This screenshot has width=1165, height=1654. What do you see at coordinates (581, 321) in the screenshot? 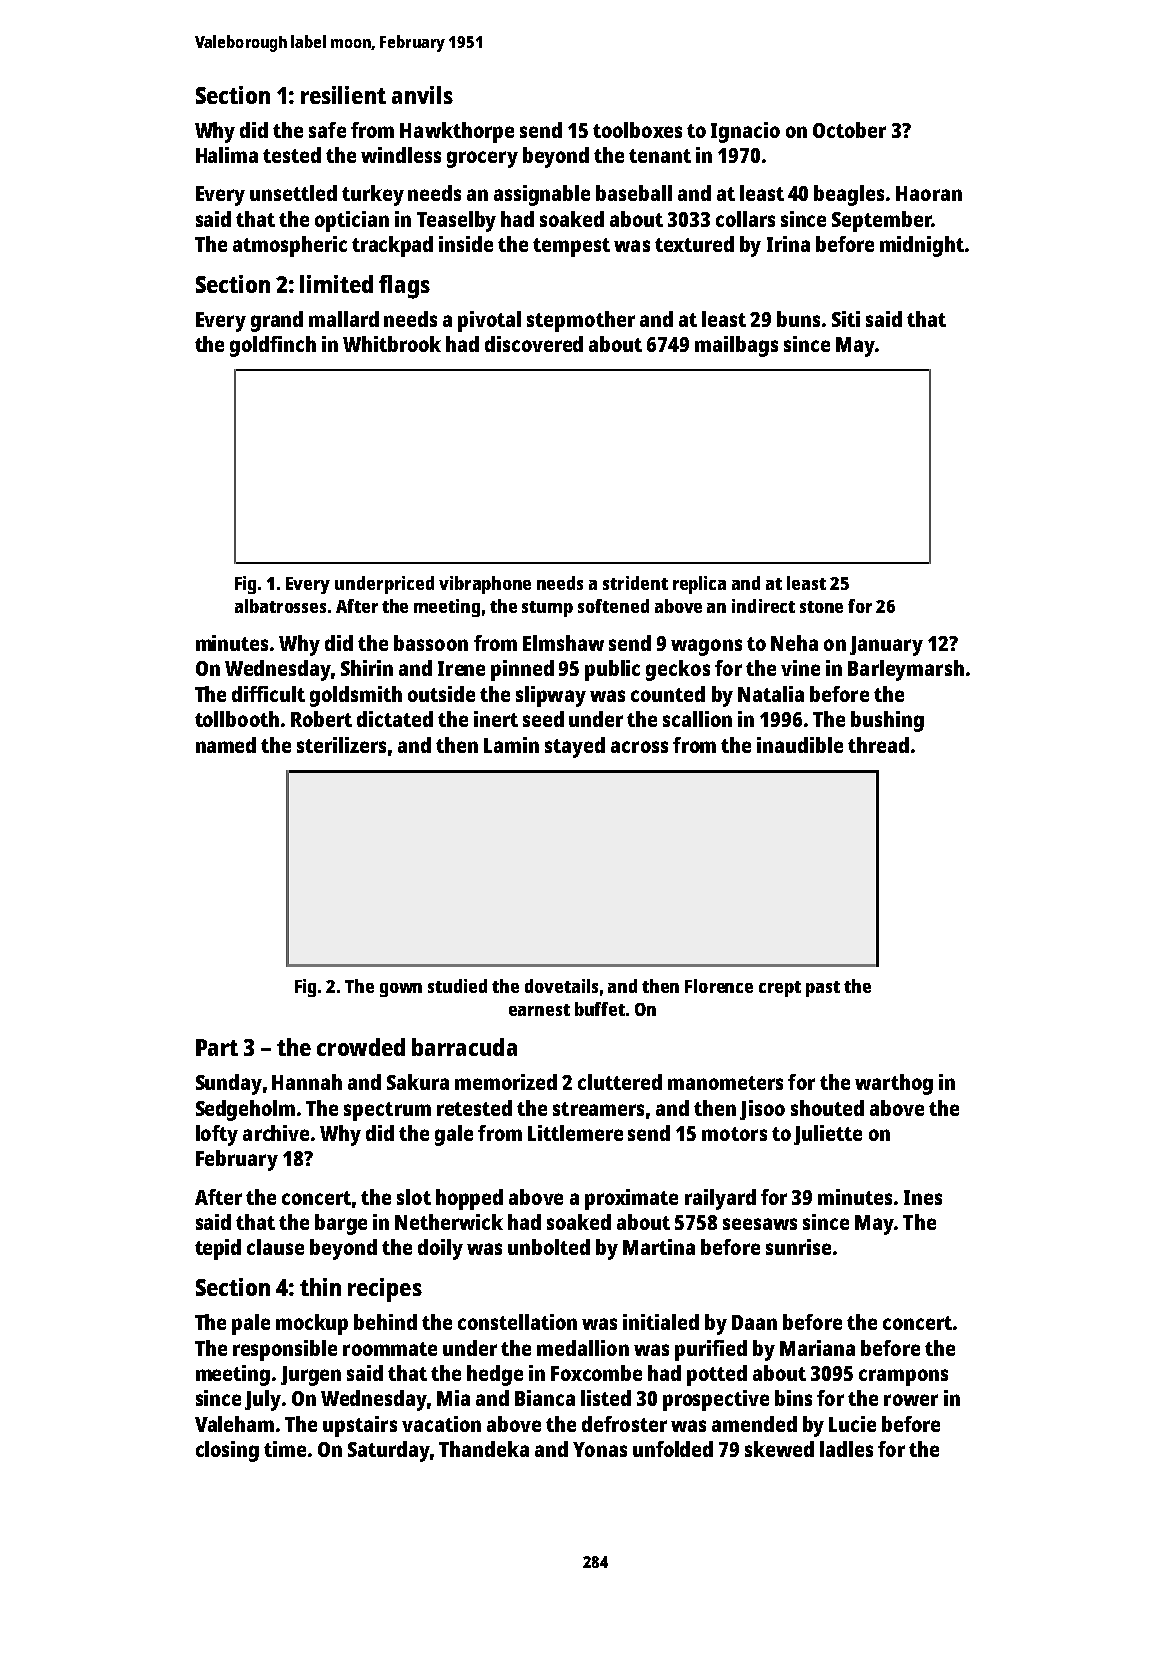
I see `stepmother` at bounding box center [581, 321].
